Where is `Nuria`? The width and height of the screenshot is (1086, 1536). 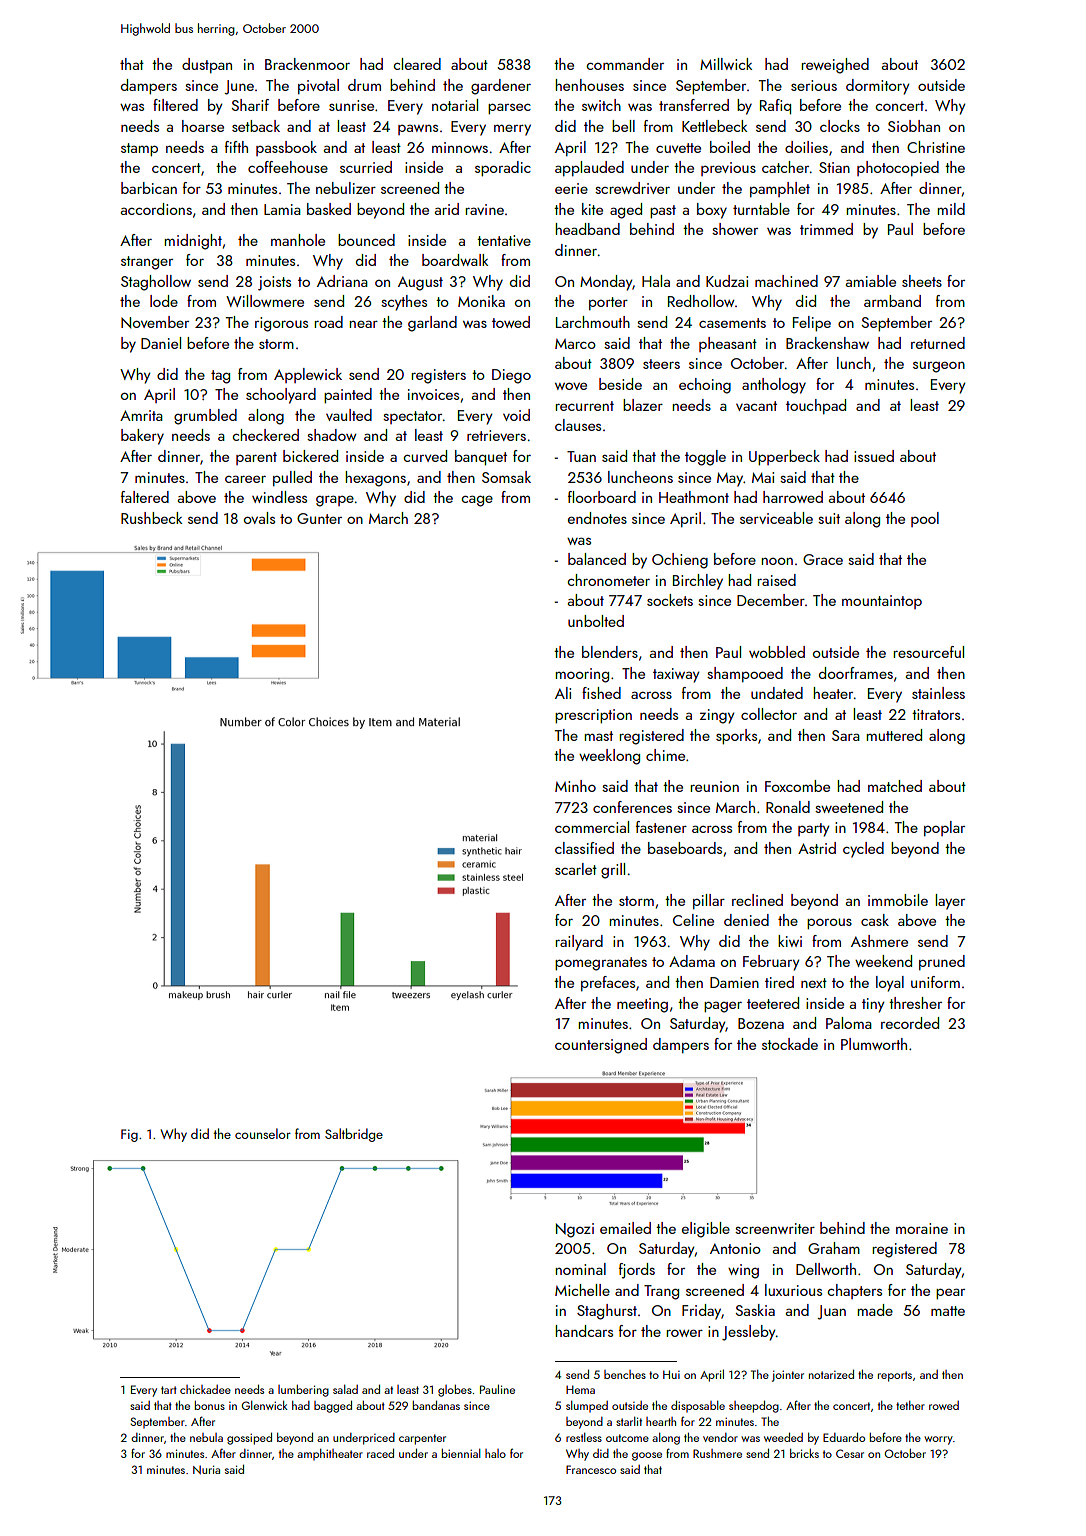
Nuria is located at coordinates (206, 1469).
